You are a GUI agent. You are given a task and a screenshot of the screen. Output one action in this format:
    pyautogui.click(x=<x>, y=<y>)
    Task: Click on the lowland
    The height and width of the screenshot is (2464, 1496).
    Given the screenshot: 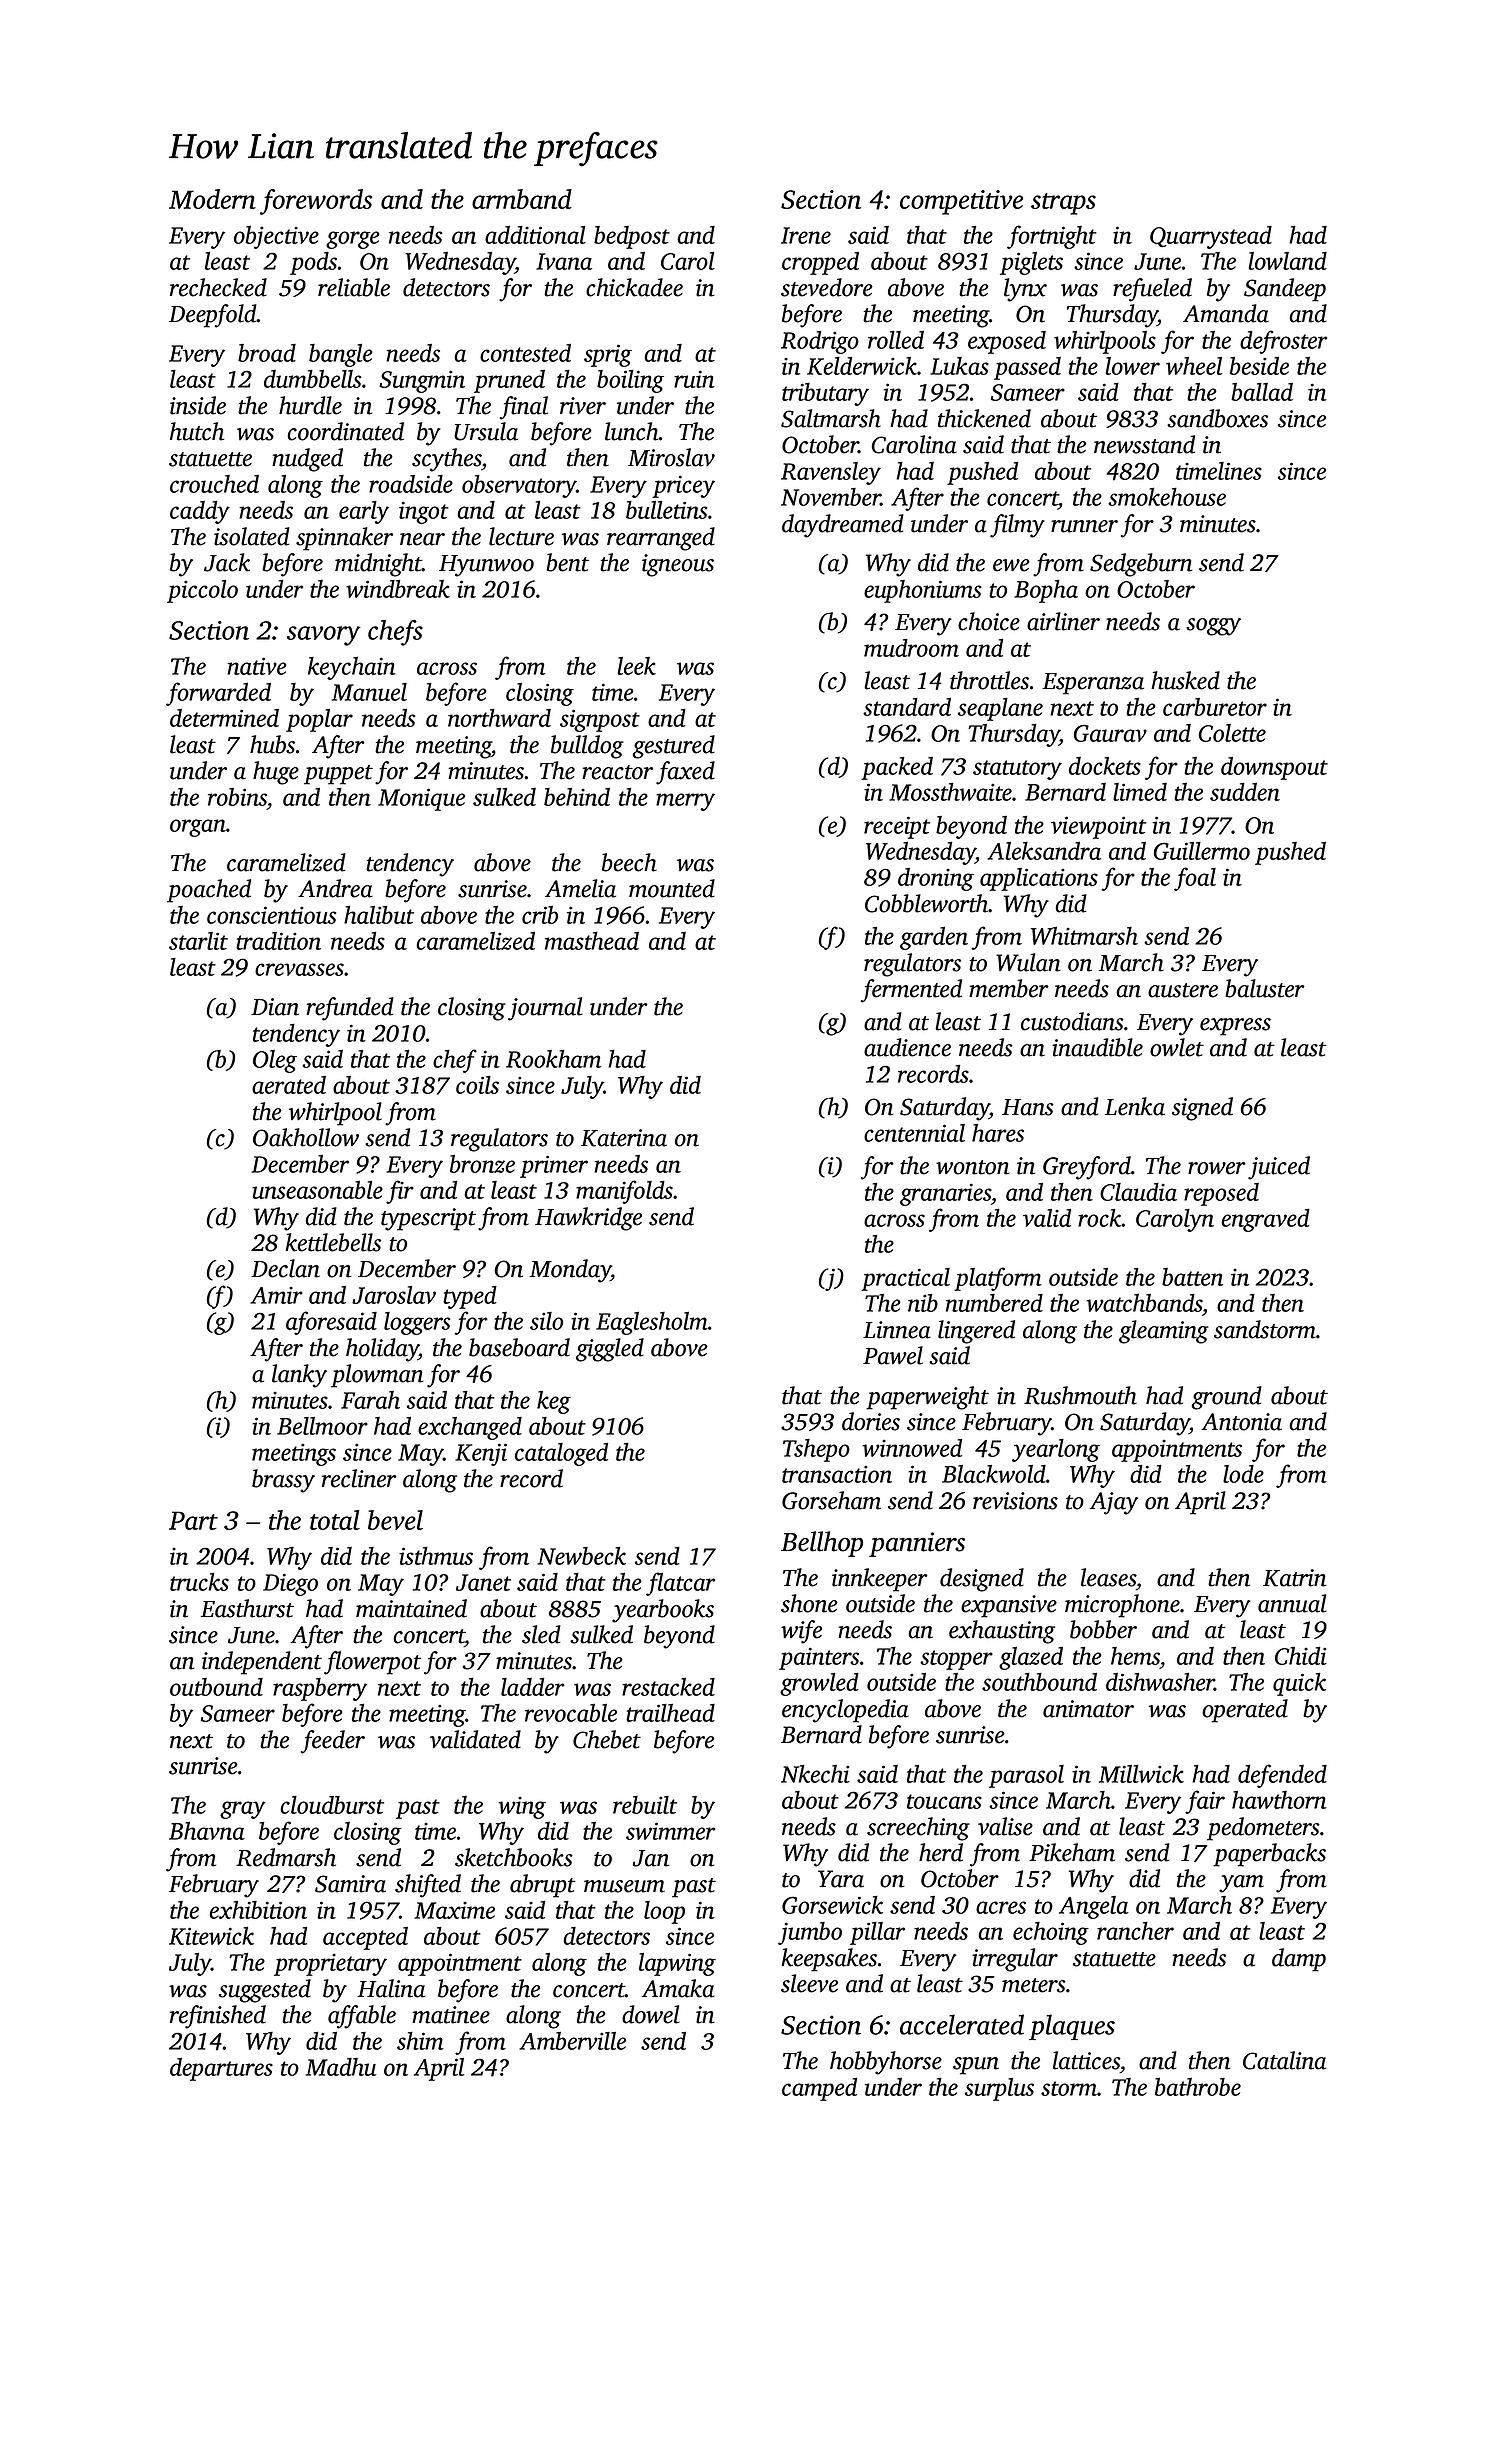 What is the action you would take?
    pyautogui.click(x=1288, y=261)
